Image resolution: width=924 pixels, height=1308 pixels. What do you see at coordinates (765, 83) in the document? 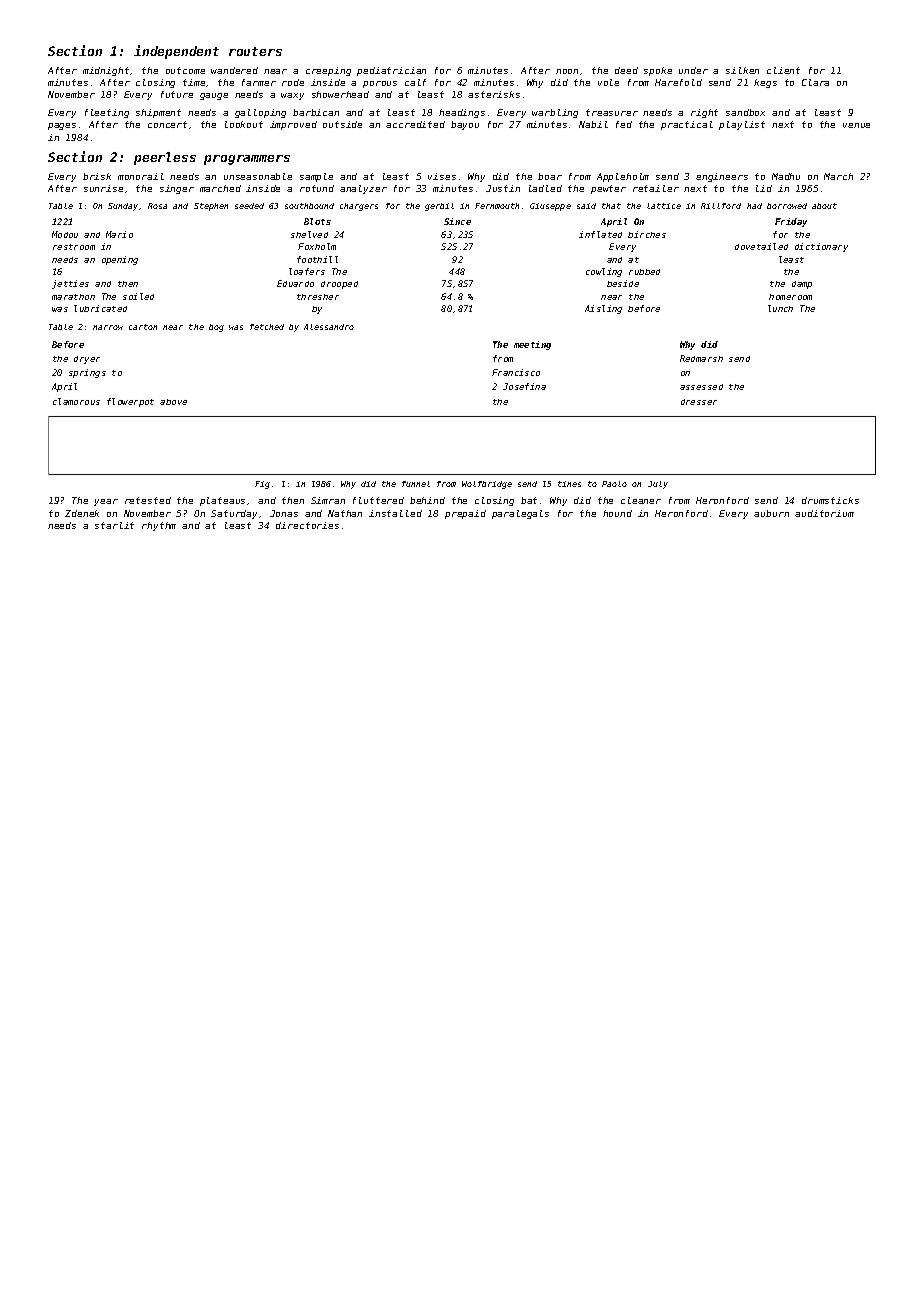
I see `kegs` at bounding box center [765, 83].
